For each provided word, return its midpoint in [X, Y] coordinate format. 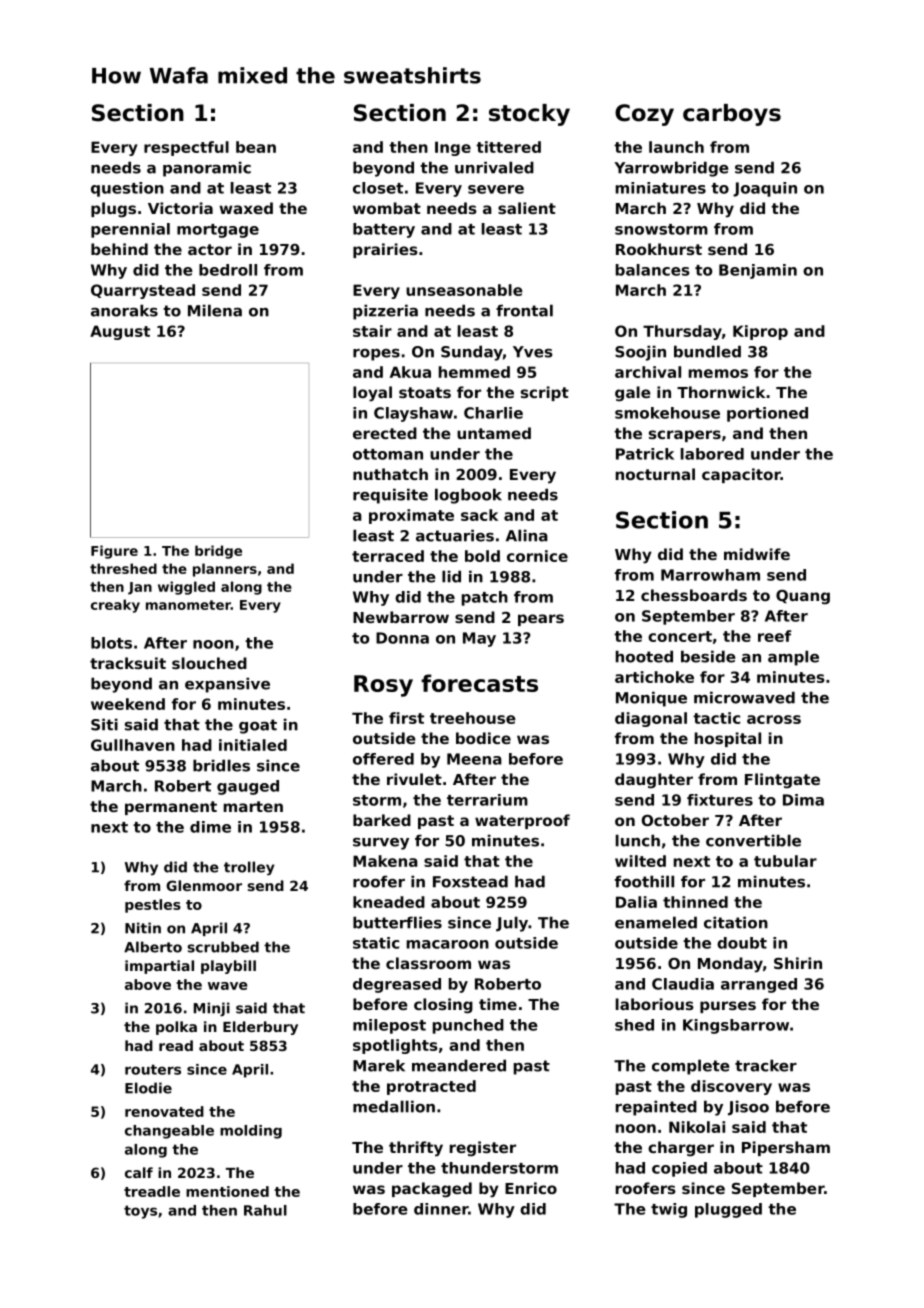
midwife [757, 554]
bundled [707, 351]
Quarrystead [143, 291]
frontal [524, 310]
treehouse [473, 718]
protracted [431, 1087]
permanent [171, 808]
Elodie [148, 1088]
